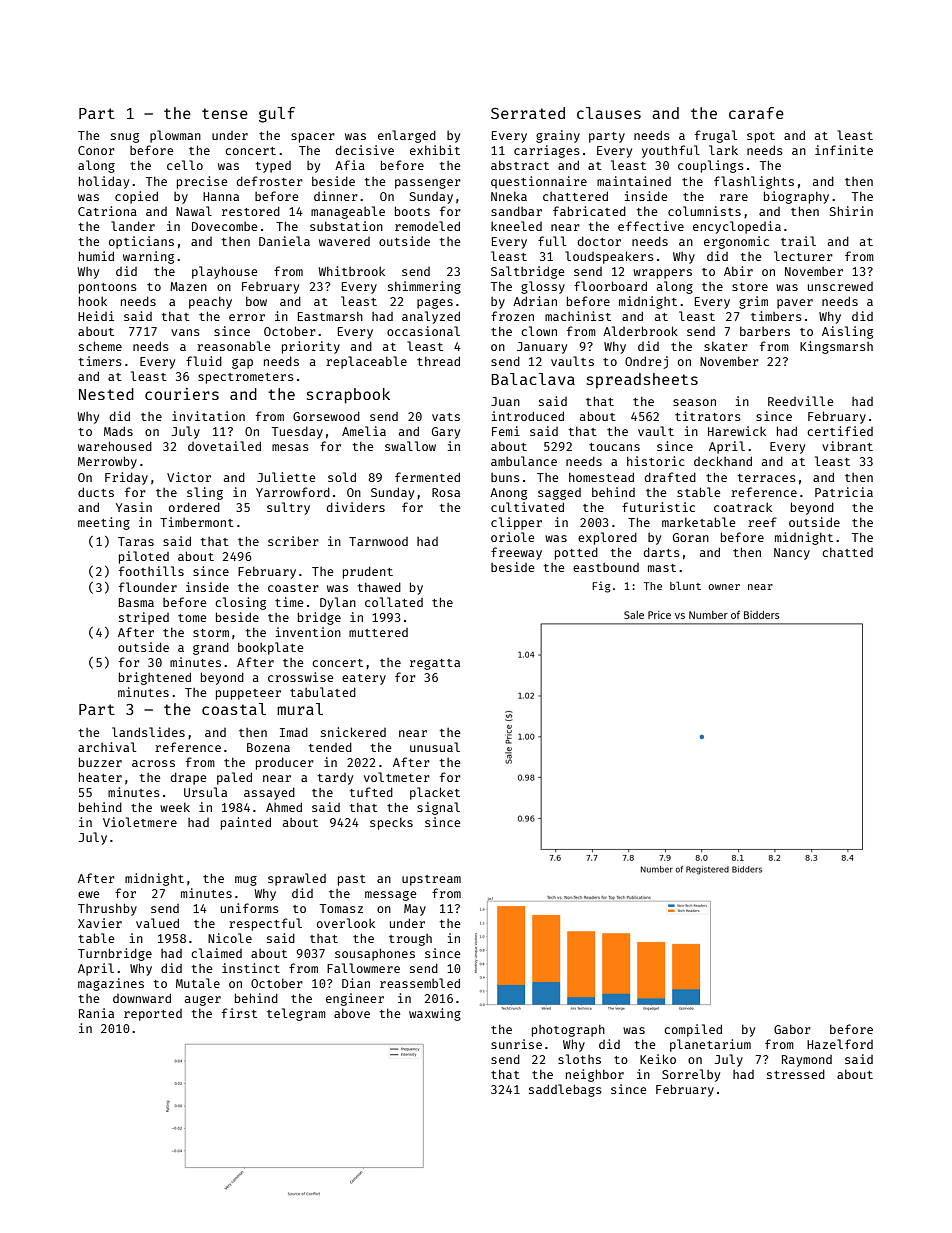 The width and height of the screenshot is (952, 1233). What do you see at coordinates (520, 165) in the screenshot?
I see `abstract` at bounding box center [520, 165].
